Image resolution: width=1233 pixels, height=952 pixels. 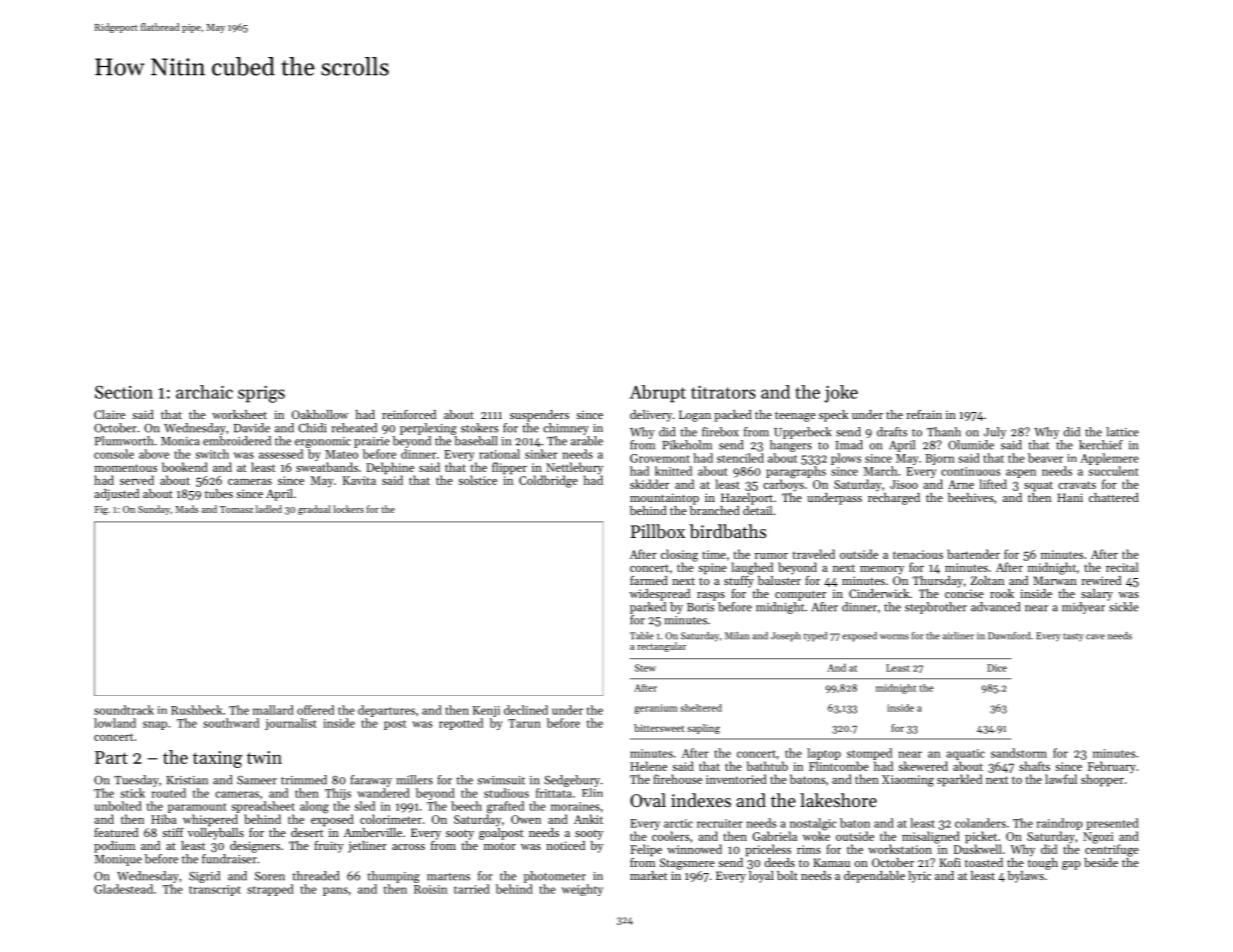 I want to click on Gladestead, so click(x=123, y=889).
